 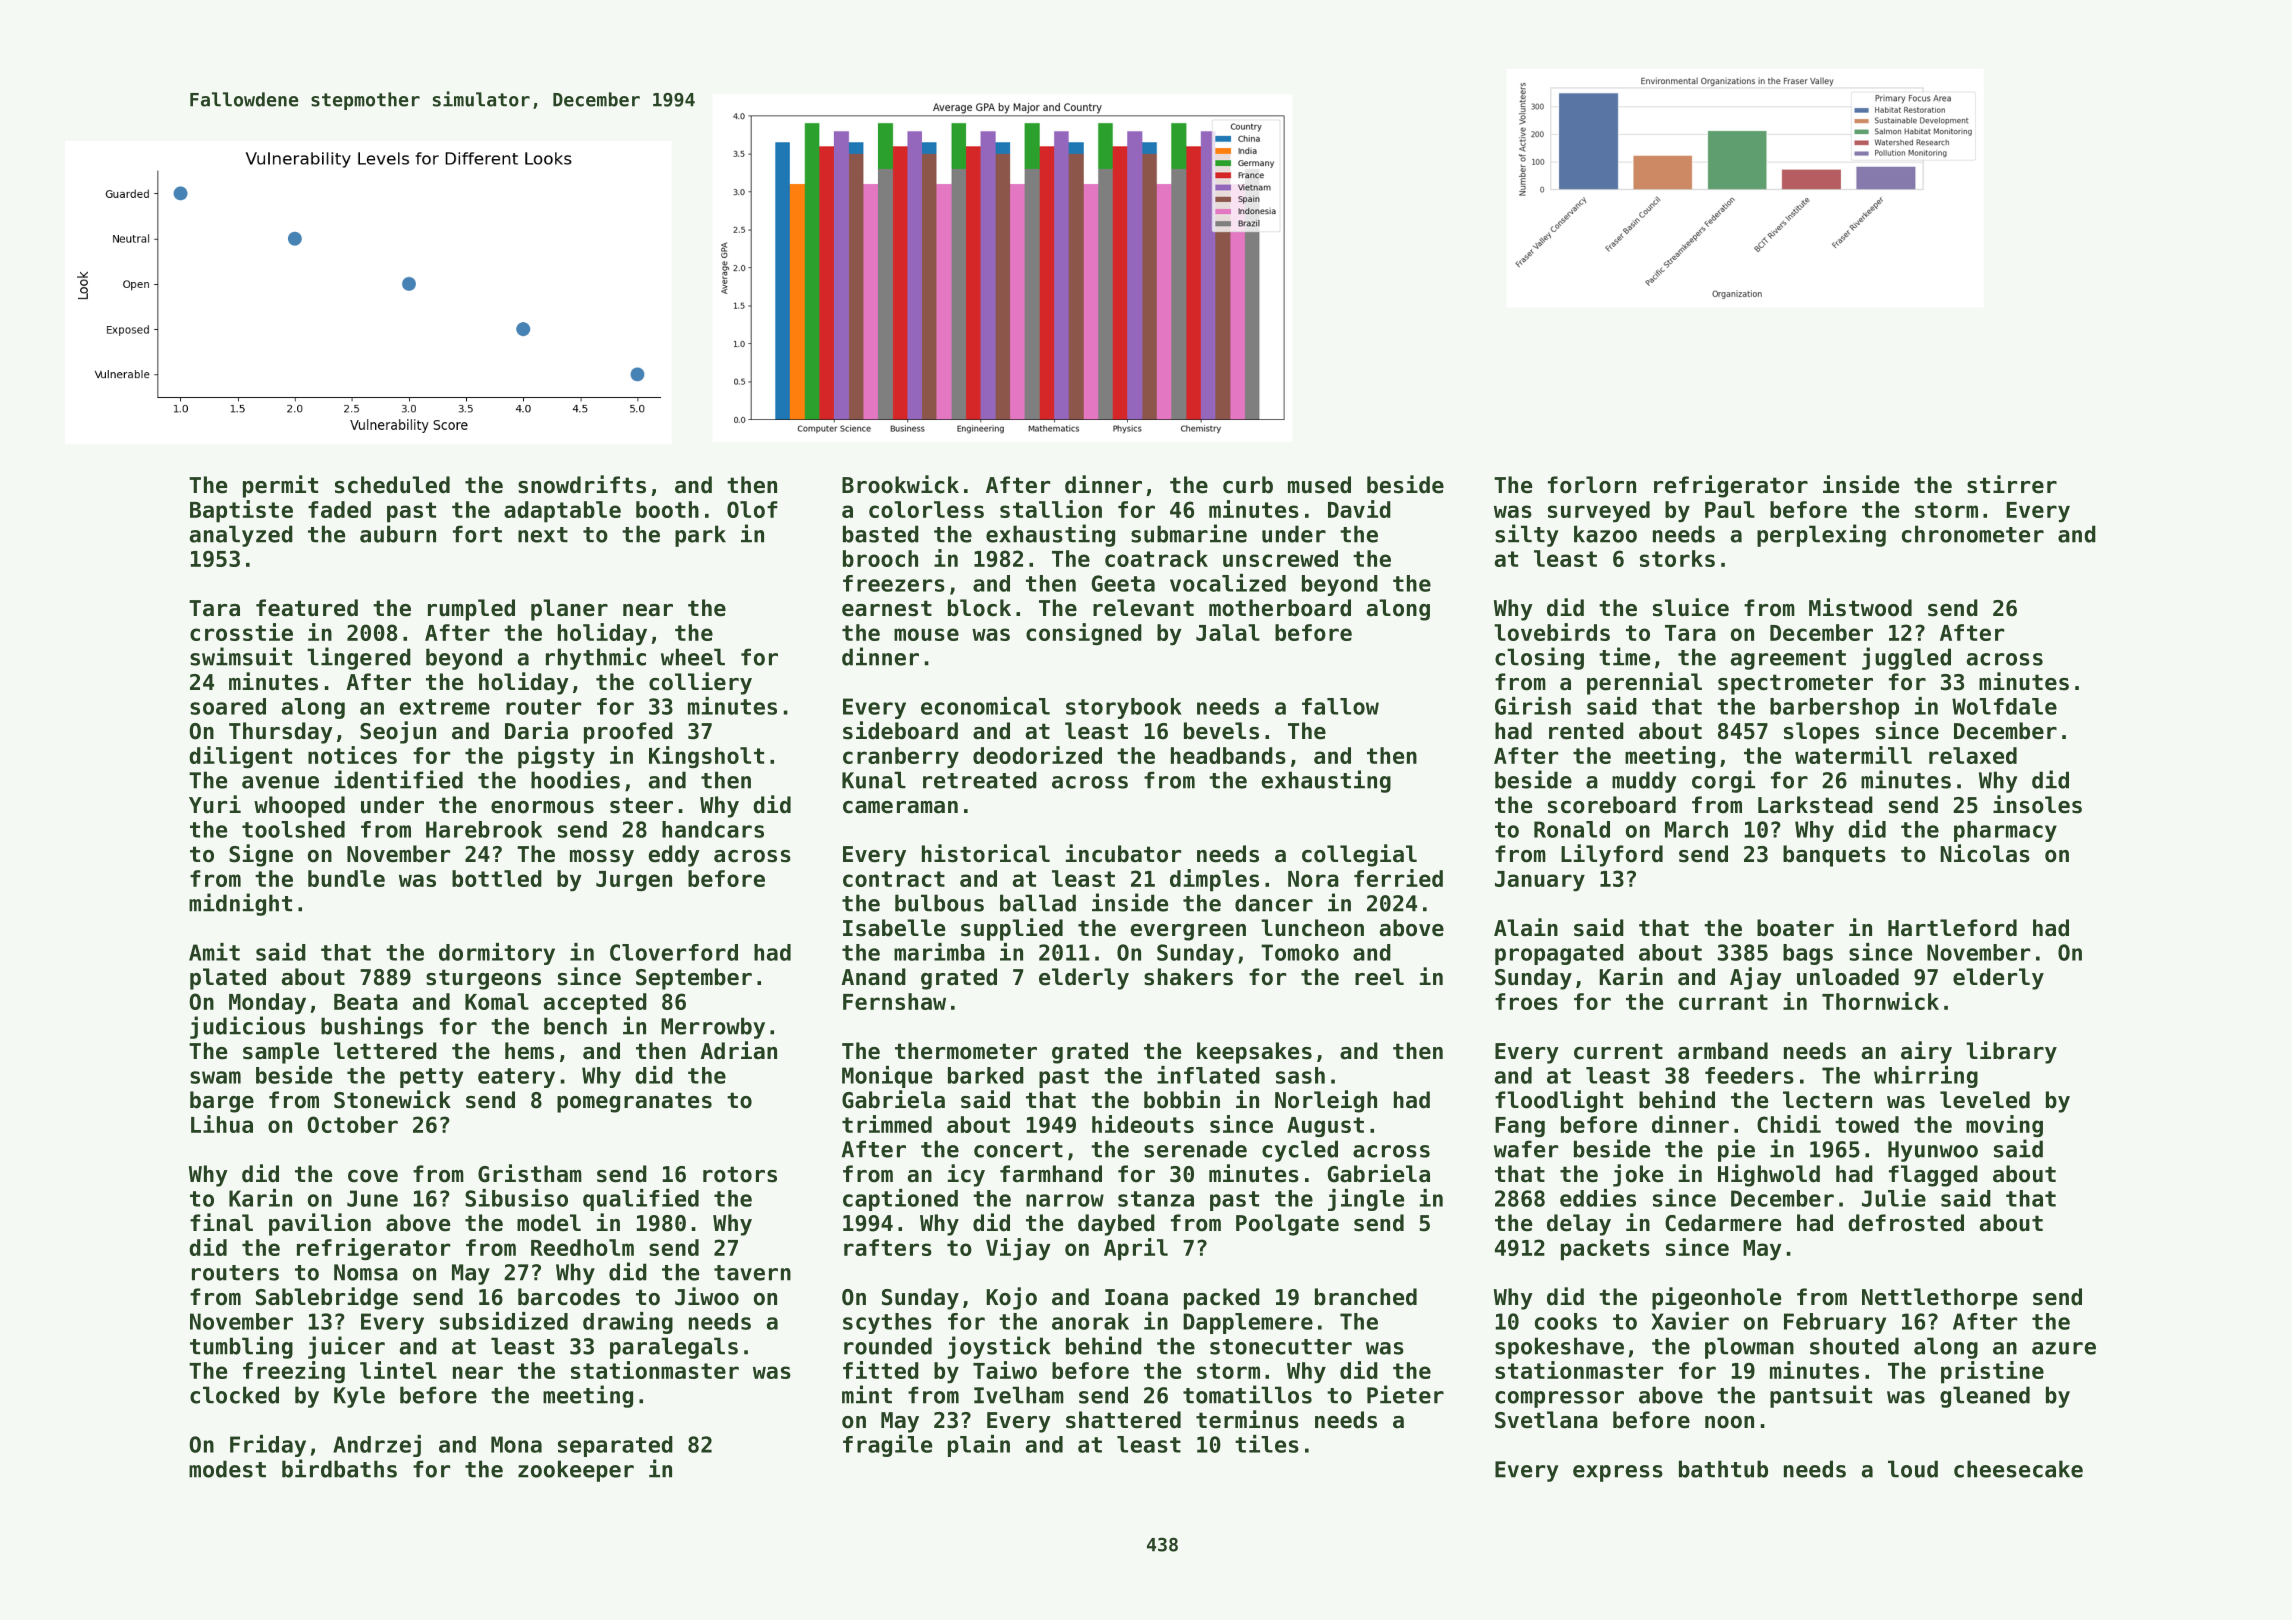 I want to click on express, so click(x=1618, y=1473).
